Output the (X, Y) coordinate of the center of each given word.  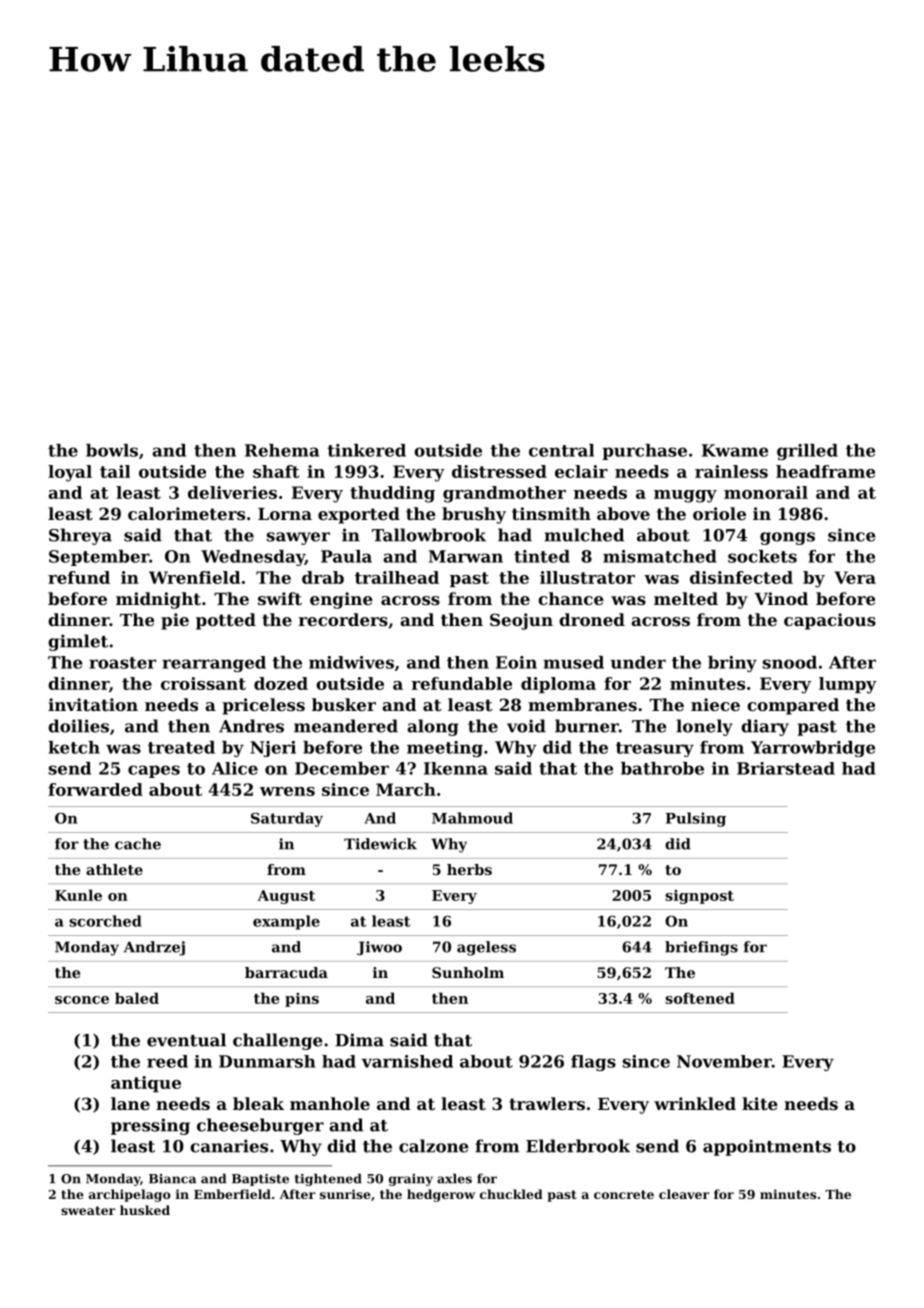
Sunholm (468, 972)
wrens (287, 791)
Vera (855, 577)
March (406, 789)
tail (115, 471)
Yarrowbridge (813, 749)
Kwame (735, 450)
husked (145, 1210)
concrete (624, 1194)
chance (571, 598)
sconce (82, 1000)
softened (700, 998)
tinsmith (551, 513)
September (99, 558)
